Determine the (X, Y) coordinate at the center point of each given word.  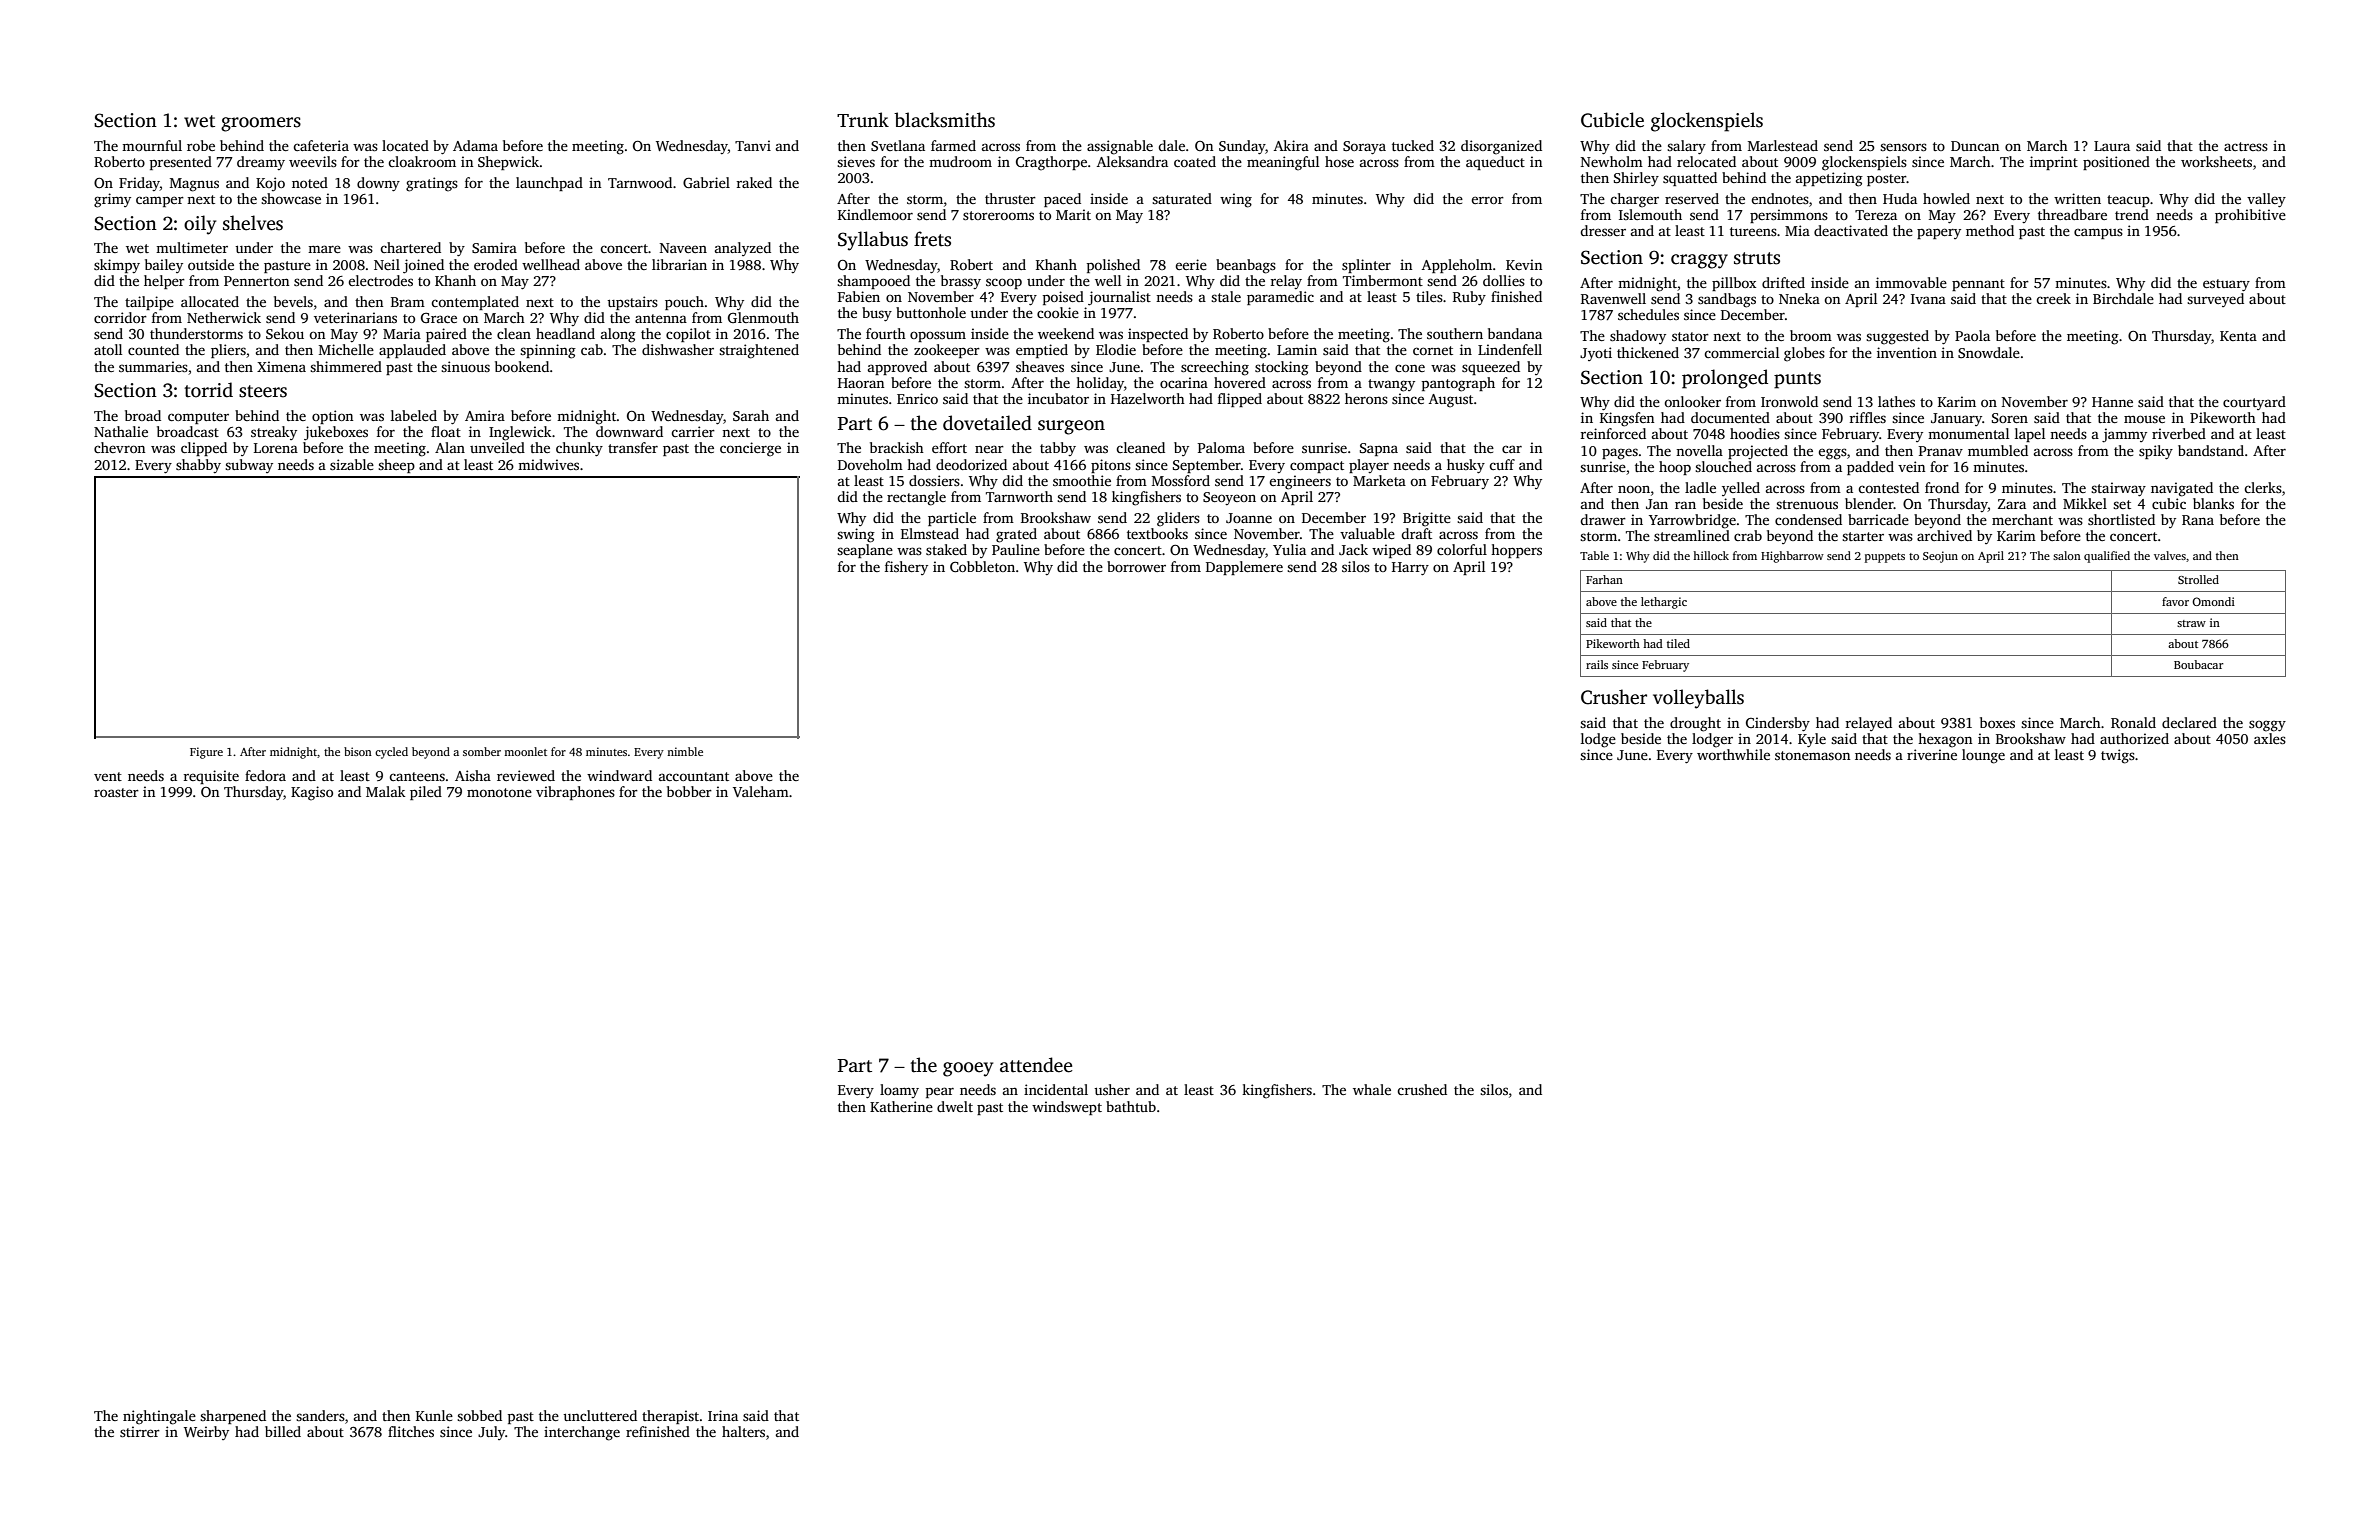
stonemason (1812, 755)
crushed (1422, 1089)
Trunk (863, 120)
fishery (906, 568)
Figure (206, 753)
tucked (1413, 145)
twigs (2118, 756)
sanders (320, 1415)
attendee (1036, 1065)
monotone (499, 792)
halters (743, 1431)
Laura (2112, 146)
